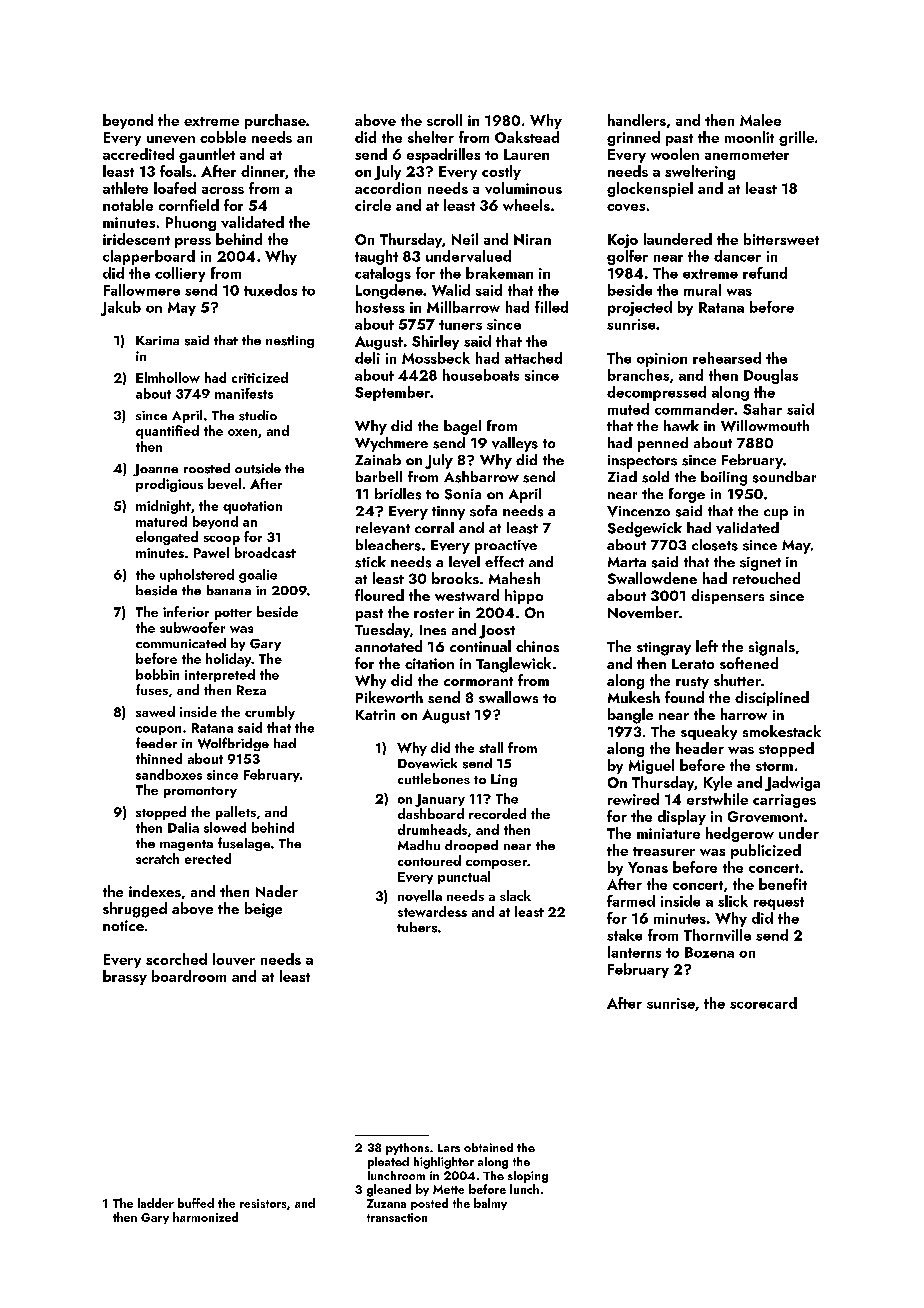 Image resolution: width=924 pixels, height=1308 pixels. Describe the element at coordinates (234, 959) in the screenshot. I see `louver` at that location.
